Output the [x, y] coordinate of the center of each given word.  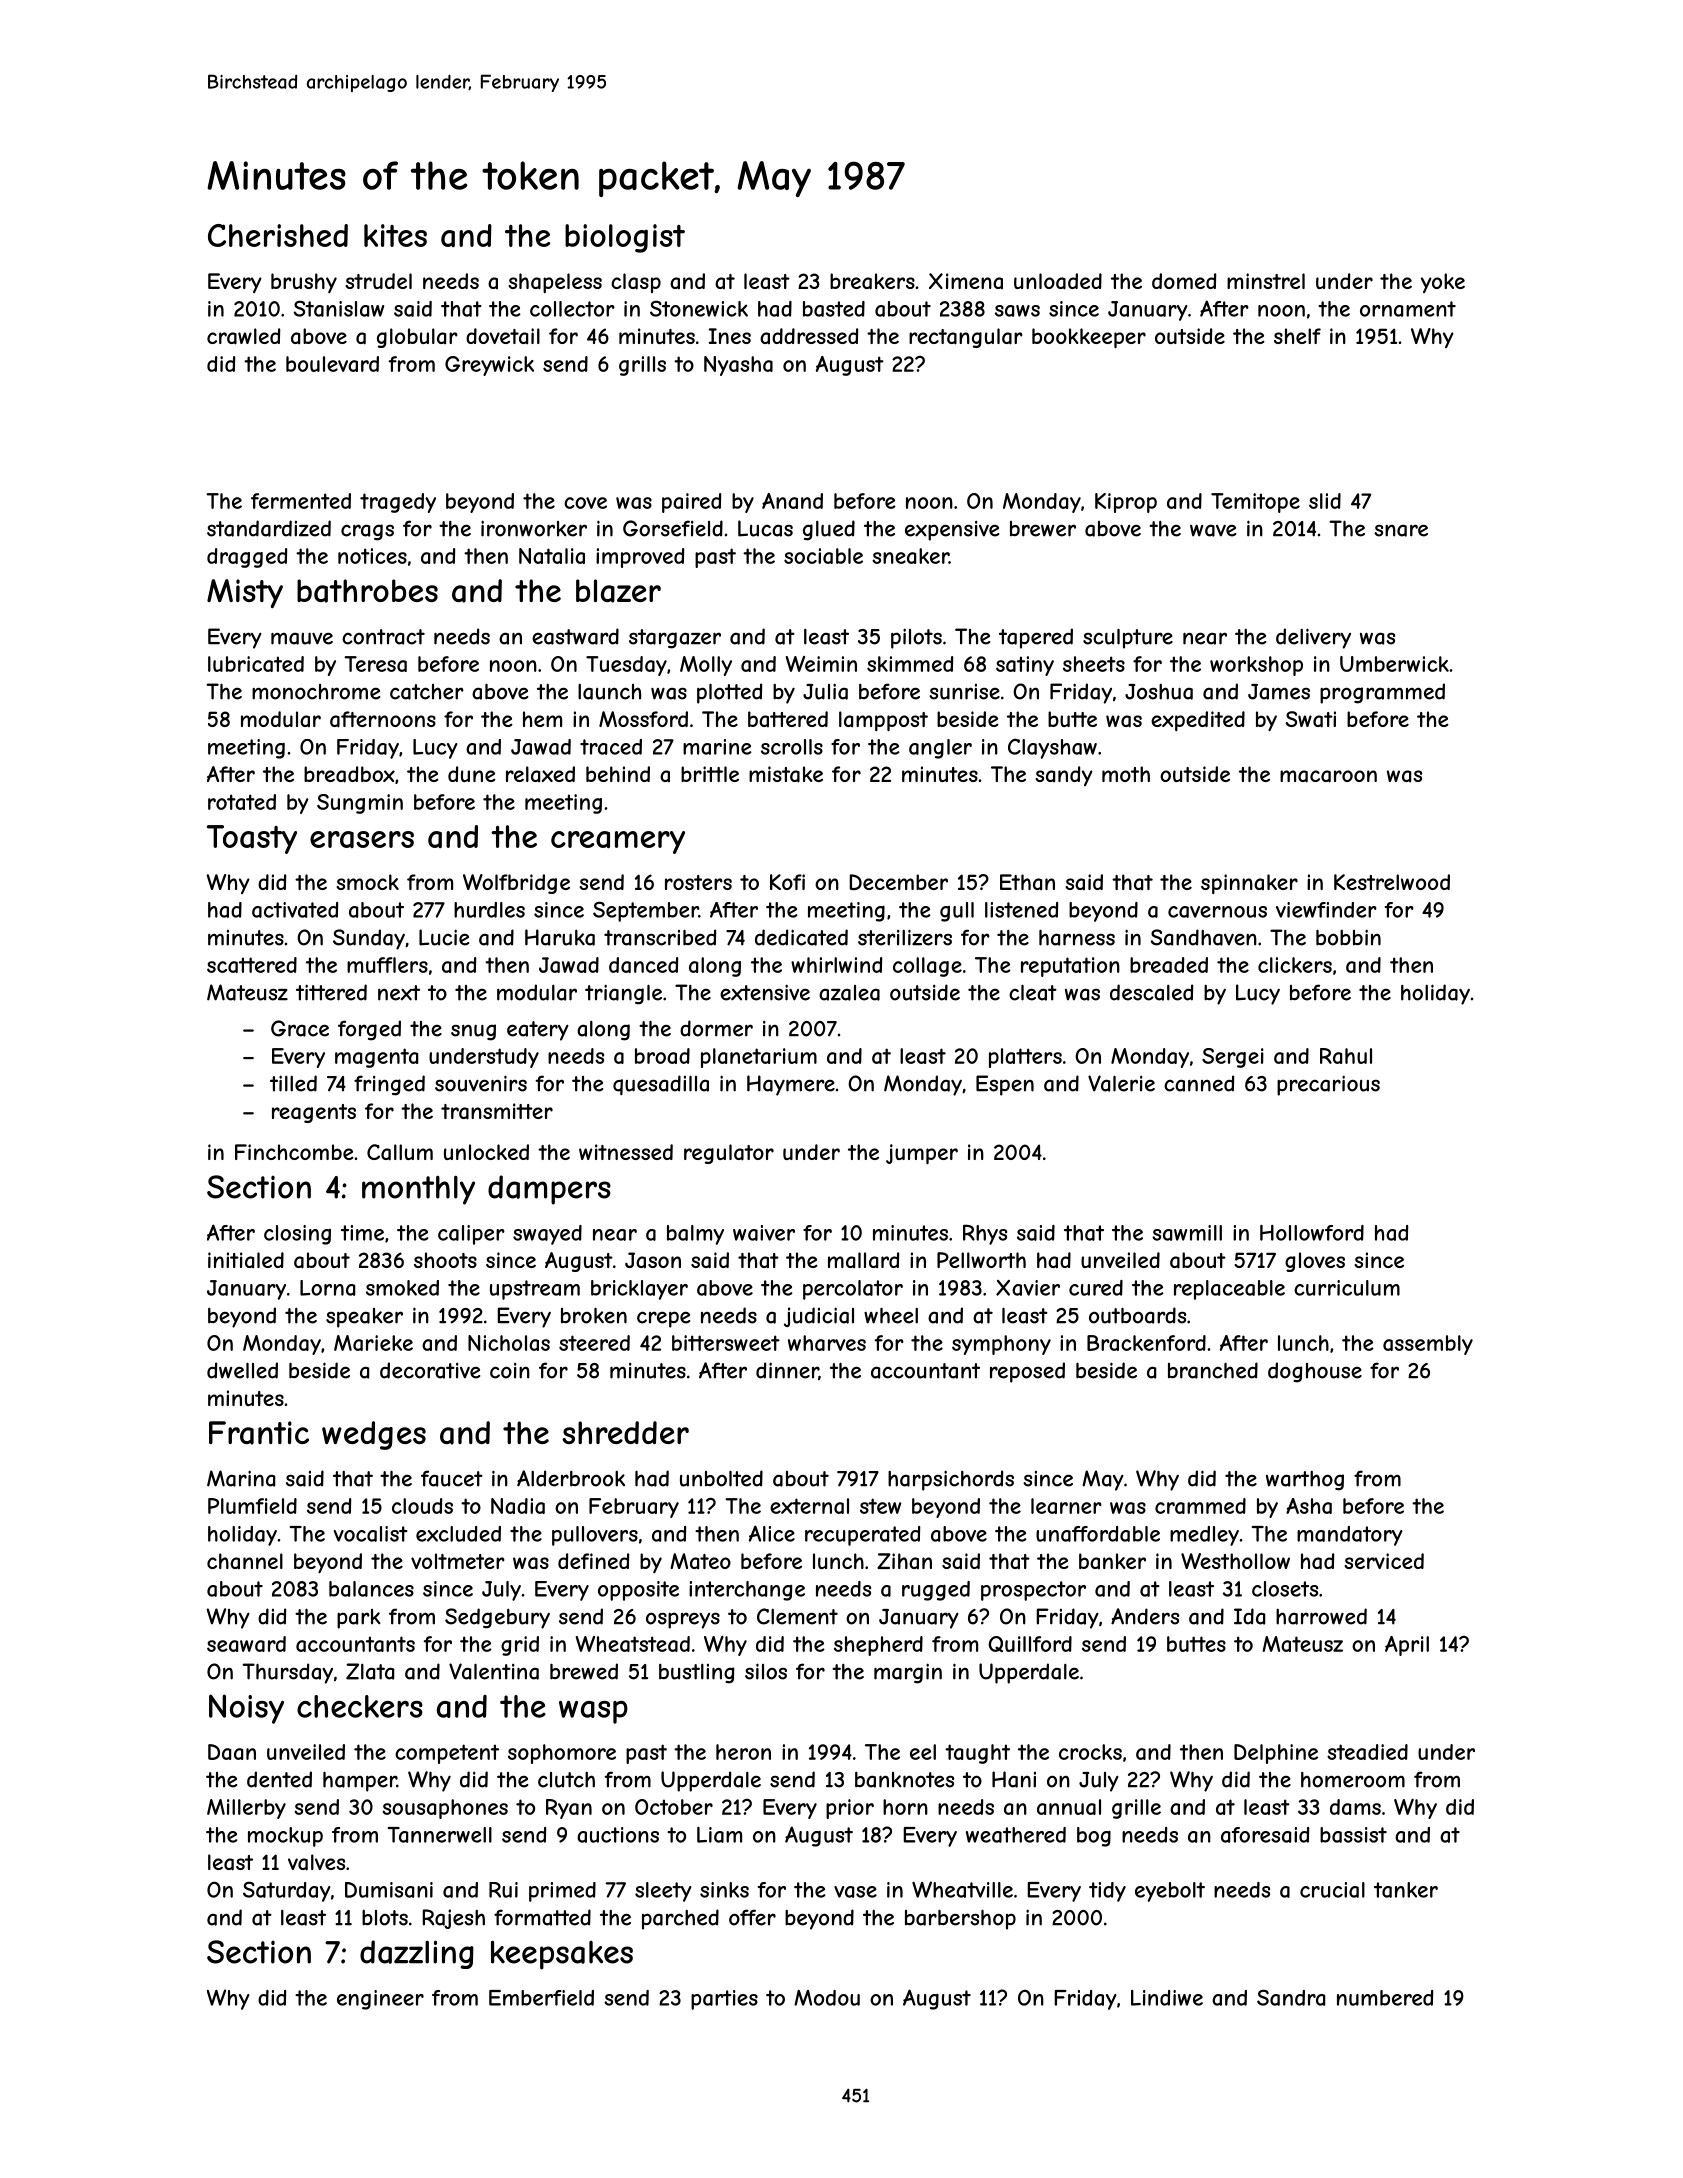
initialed [246, 1260]
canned [1199, 1083]
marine [717, 747]
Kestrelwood [1392, 882]
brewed [584, 1671]
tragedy [398, 503]
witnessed [626, 1152]
